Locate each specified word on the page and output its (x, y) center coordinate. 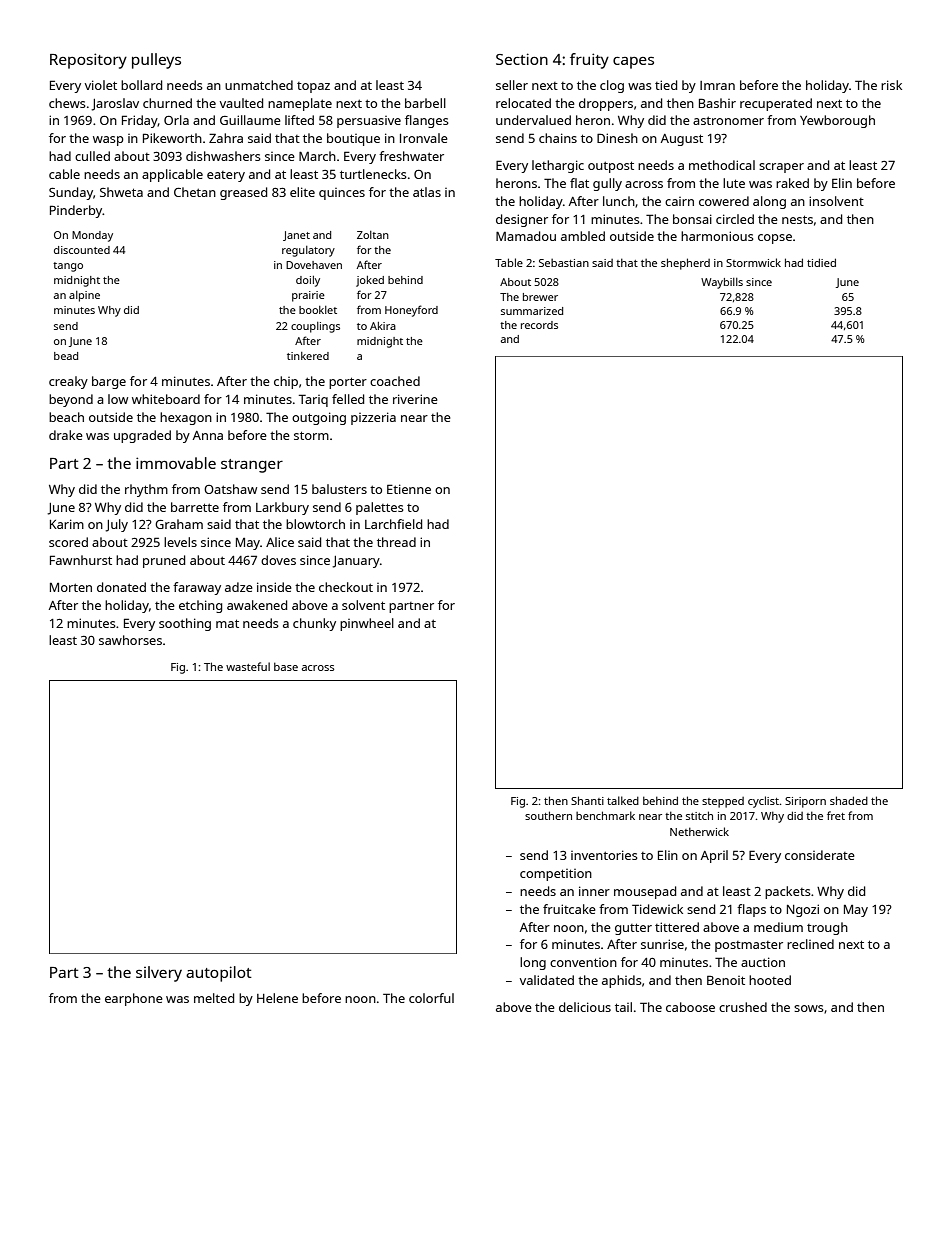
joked (370, 281)
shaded (849, 800)
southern (548, 815)
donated (121, 587)
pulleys (156, 61)
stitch (699, 815)
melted (214, 998)
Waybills (722, 283)
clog (612, 86)
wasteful (248, 666)
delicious (585, 1007)
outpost (611, 167)
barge (109, 382)
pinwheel (367, 624)
